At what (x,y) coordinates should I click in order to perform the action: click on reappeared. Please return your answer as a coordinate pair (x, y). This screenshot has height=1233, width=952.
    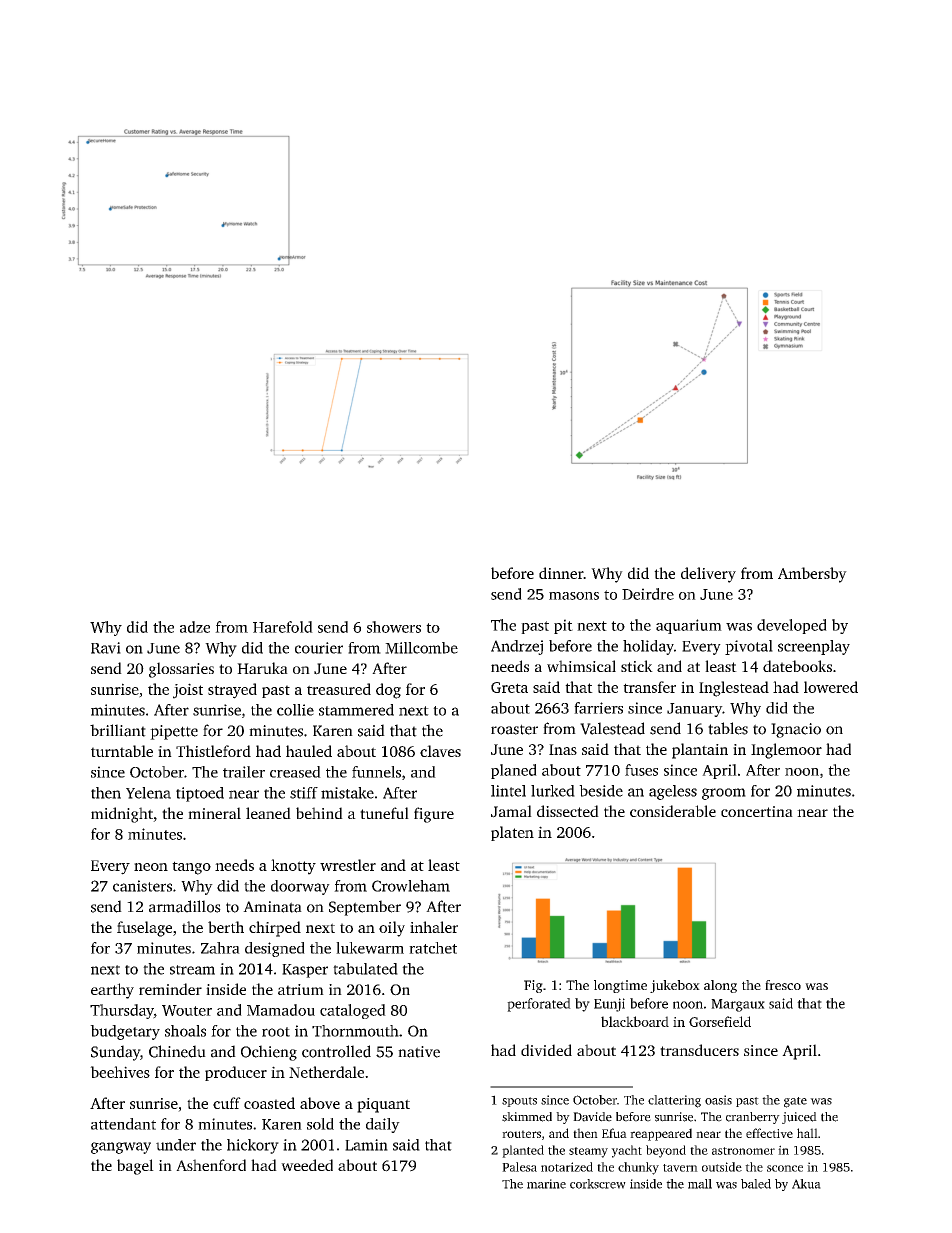
    Looking at the image, I should click on (661, 1134).
